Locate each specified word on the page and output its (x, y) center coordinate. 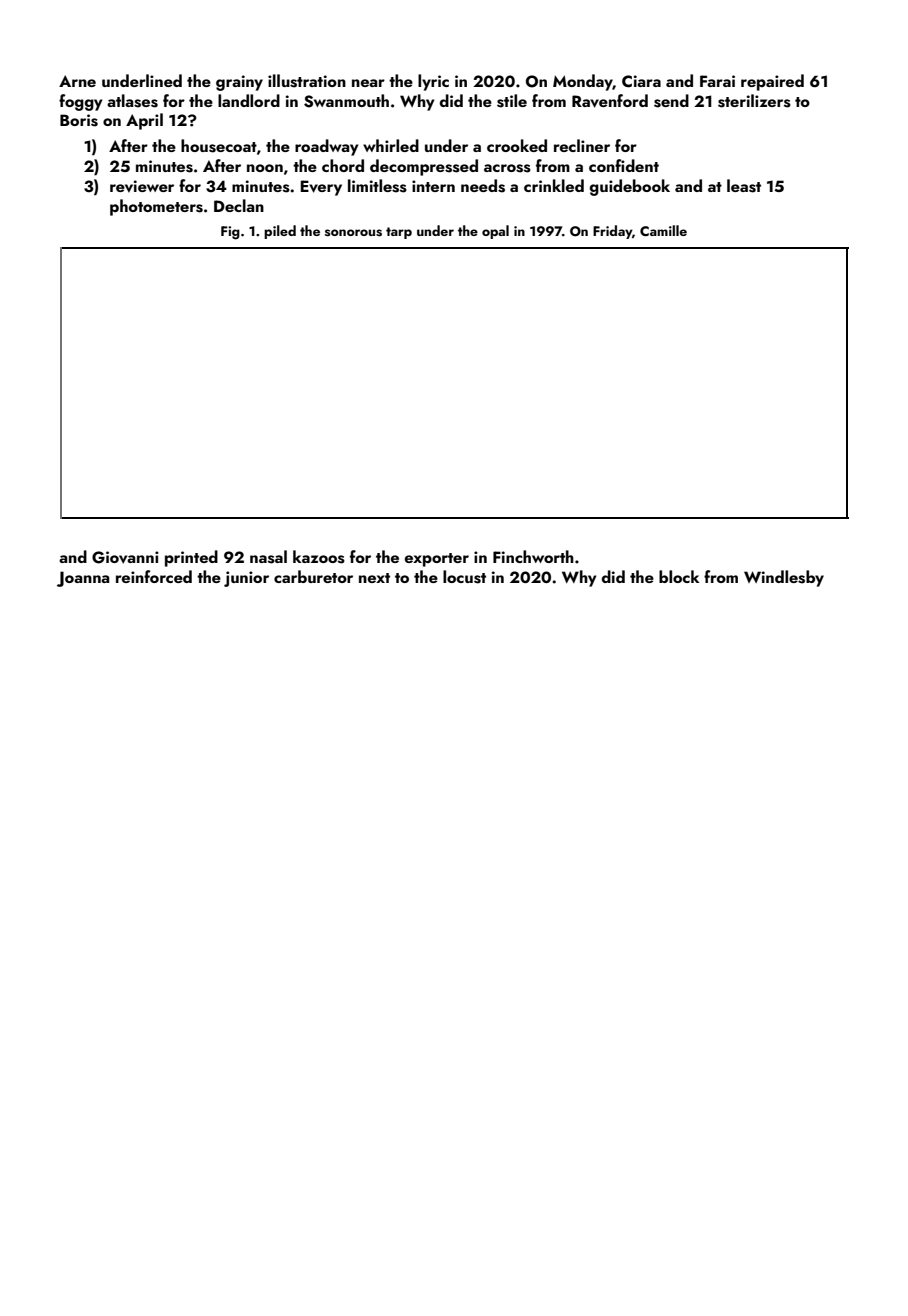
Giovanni (125, 557)
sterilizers (754, 101)
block (679, 576)
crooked (517, 145)
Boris (79, 120)
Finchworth (533, 556)
